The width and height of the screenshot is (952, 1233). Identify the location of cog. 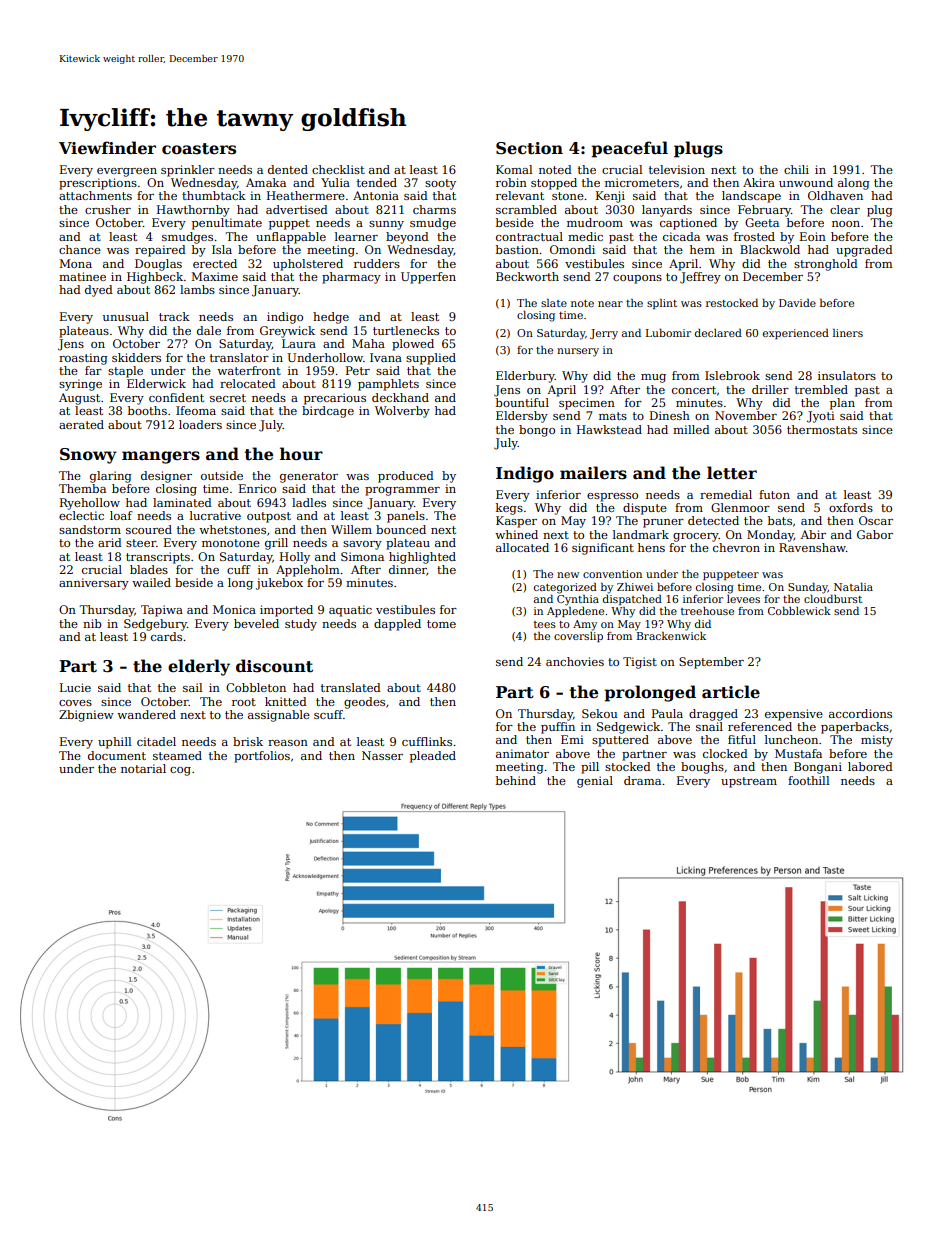
(180, 771).
